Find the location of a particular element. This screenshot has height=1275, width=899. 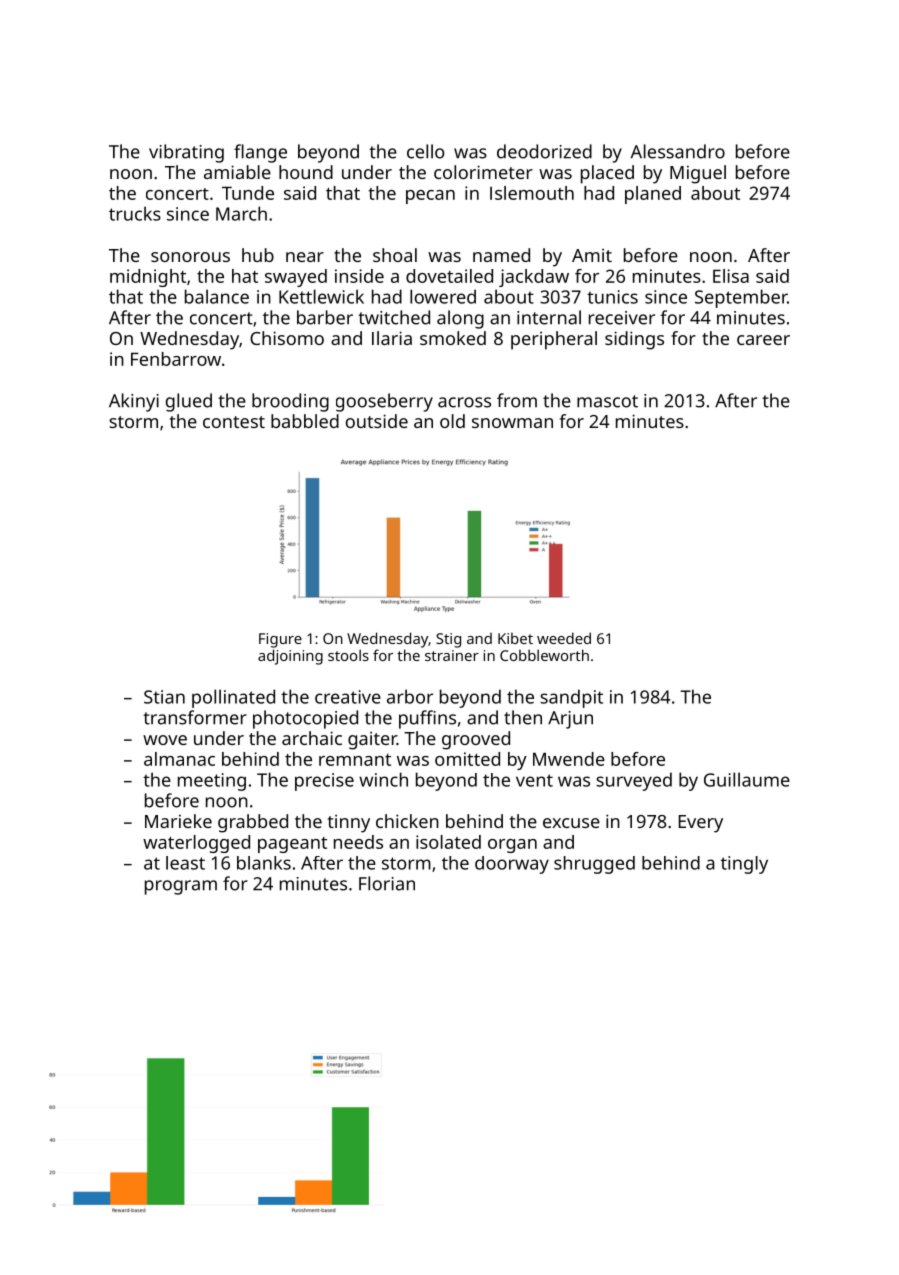

deodorized is located at coordinates (544, 151).
